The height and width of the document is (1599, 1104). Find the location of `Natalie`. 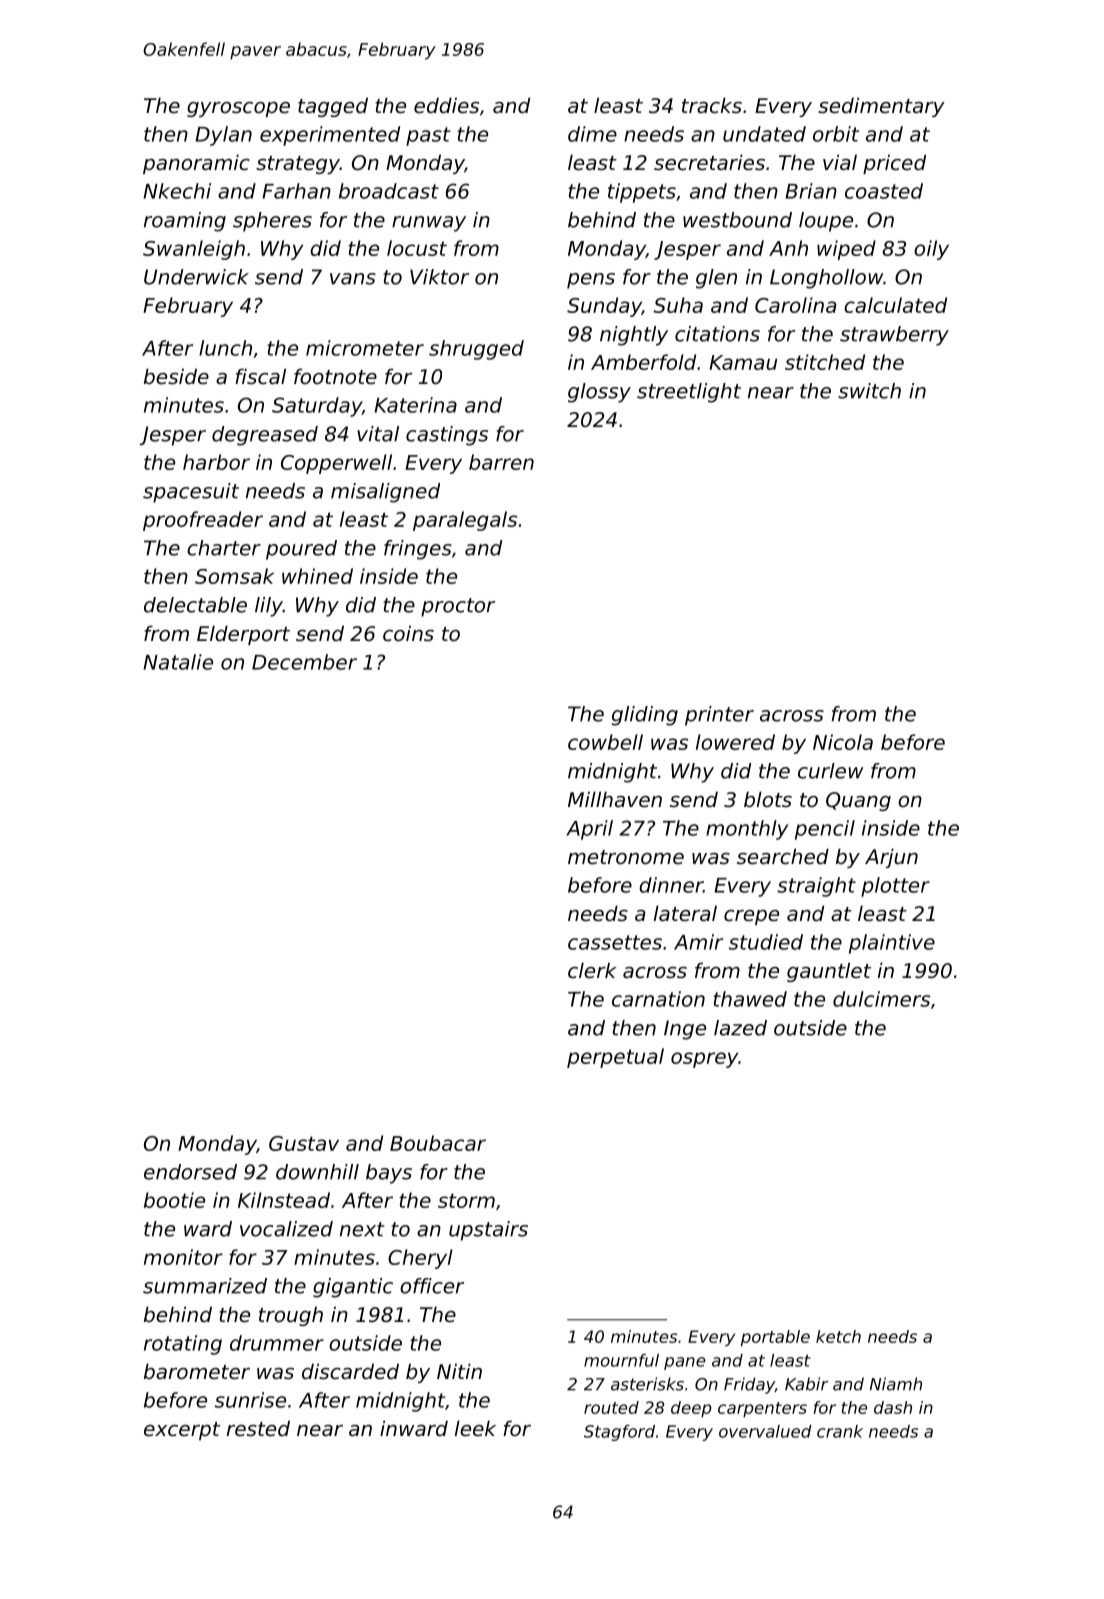

Natalie is located at coordinates (178, 662).
